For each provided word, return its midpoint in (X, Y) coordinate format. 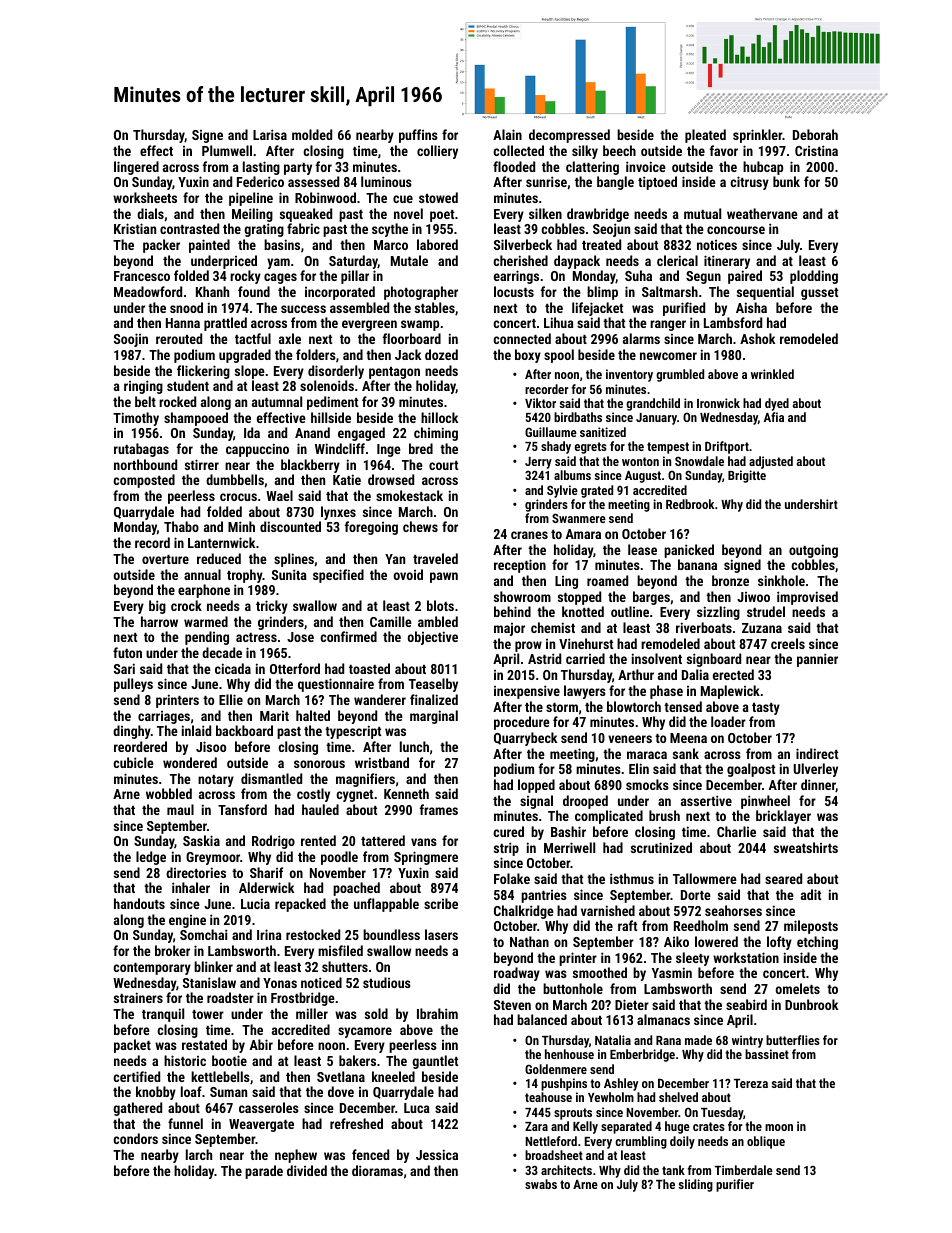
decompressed (569, 136)
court (443, 465)
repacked (300, 905)
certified (136, 1076)
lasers (441, 934)
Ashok (757, 338)
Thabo (181, 526)
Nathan (529, 941)
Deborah (815, 134)
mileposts (811, 927)
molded (312, 134)
